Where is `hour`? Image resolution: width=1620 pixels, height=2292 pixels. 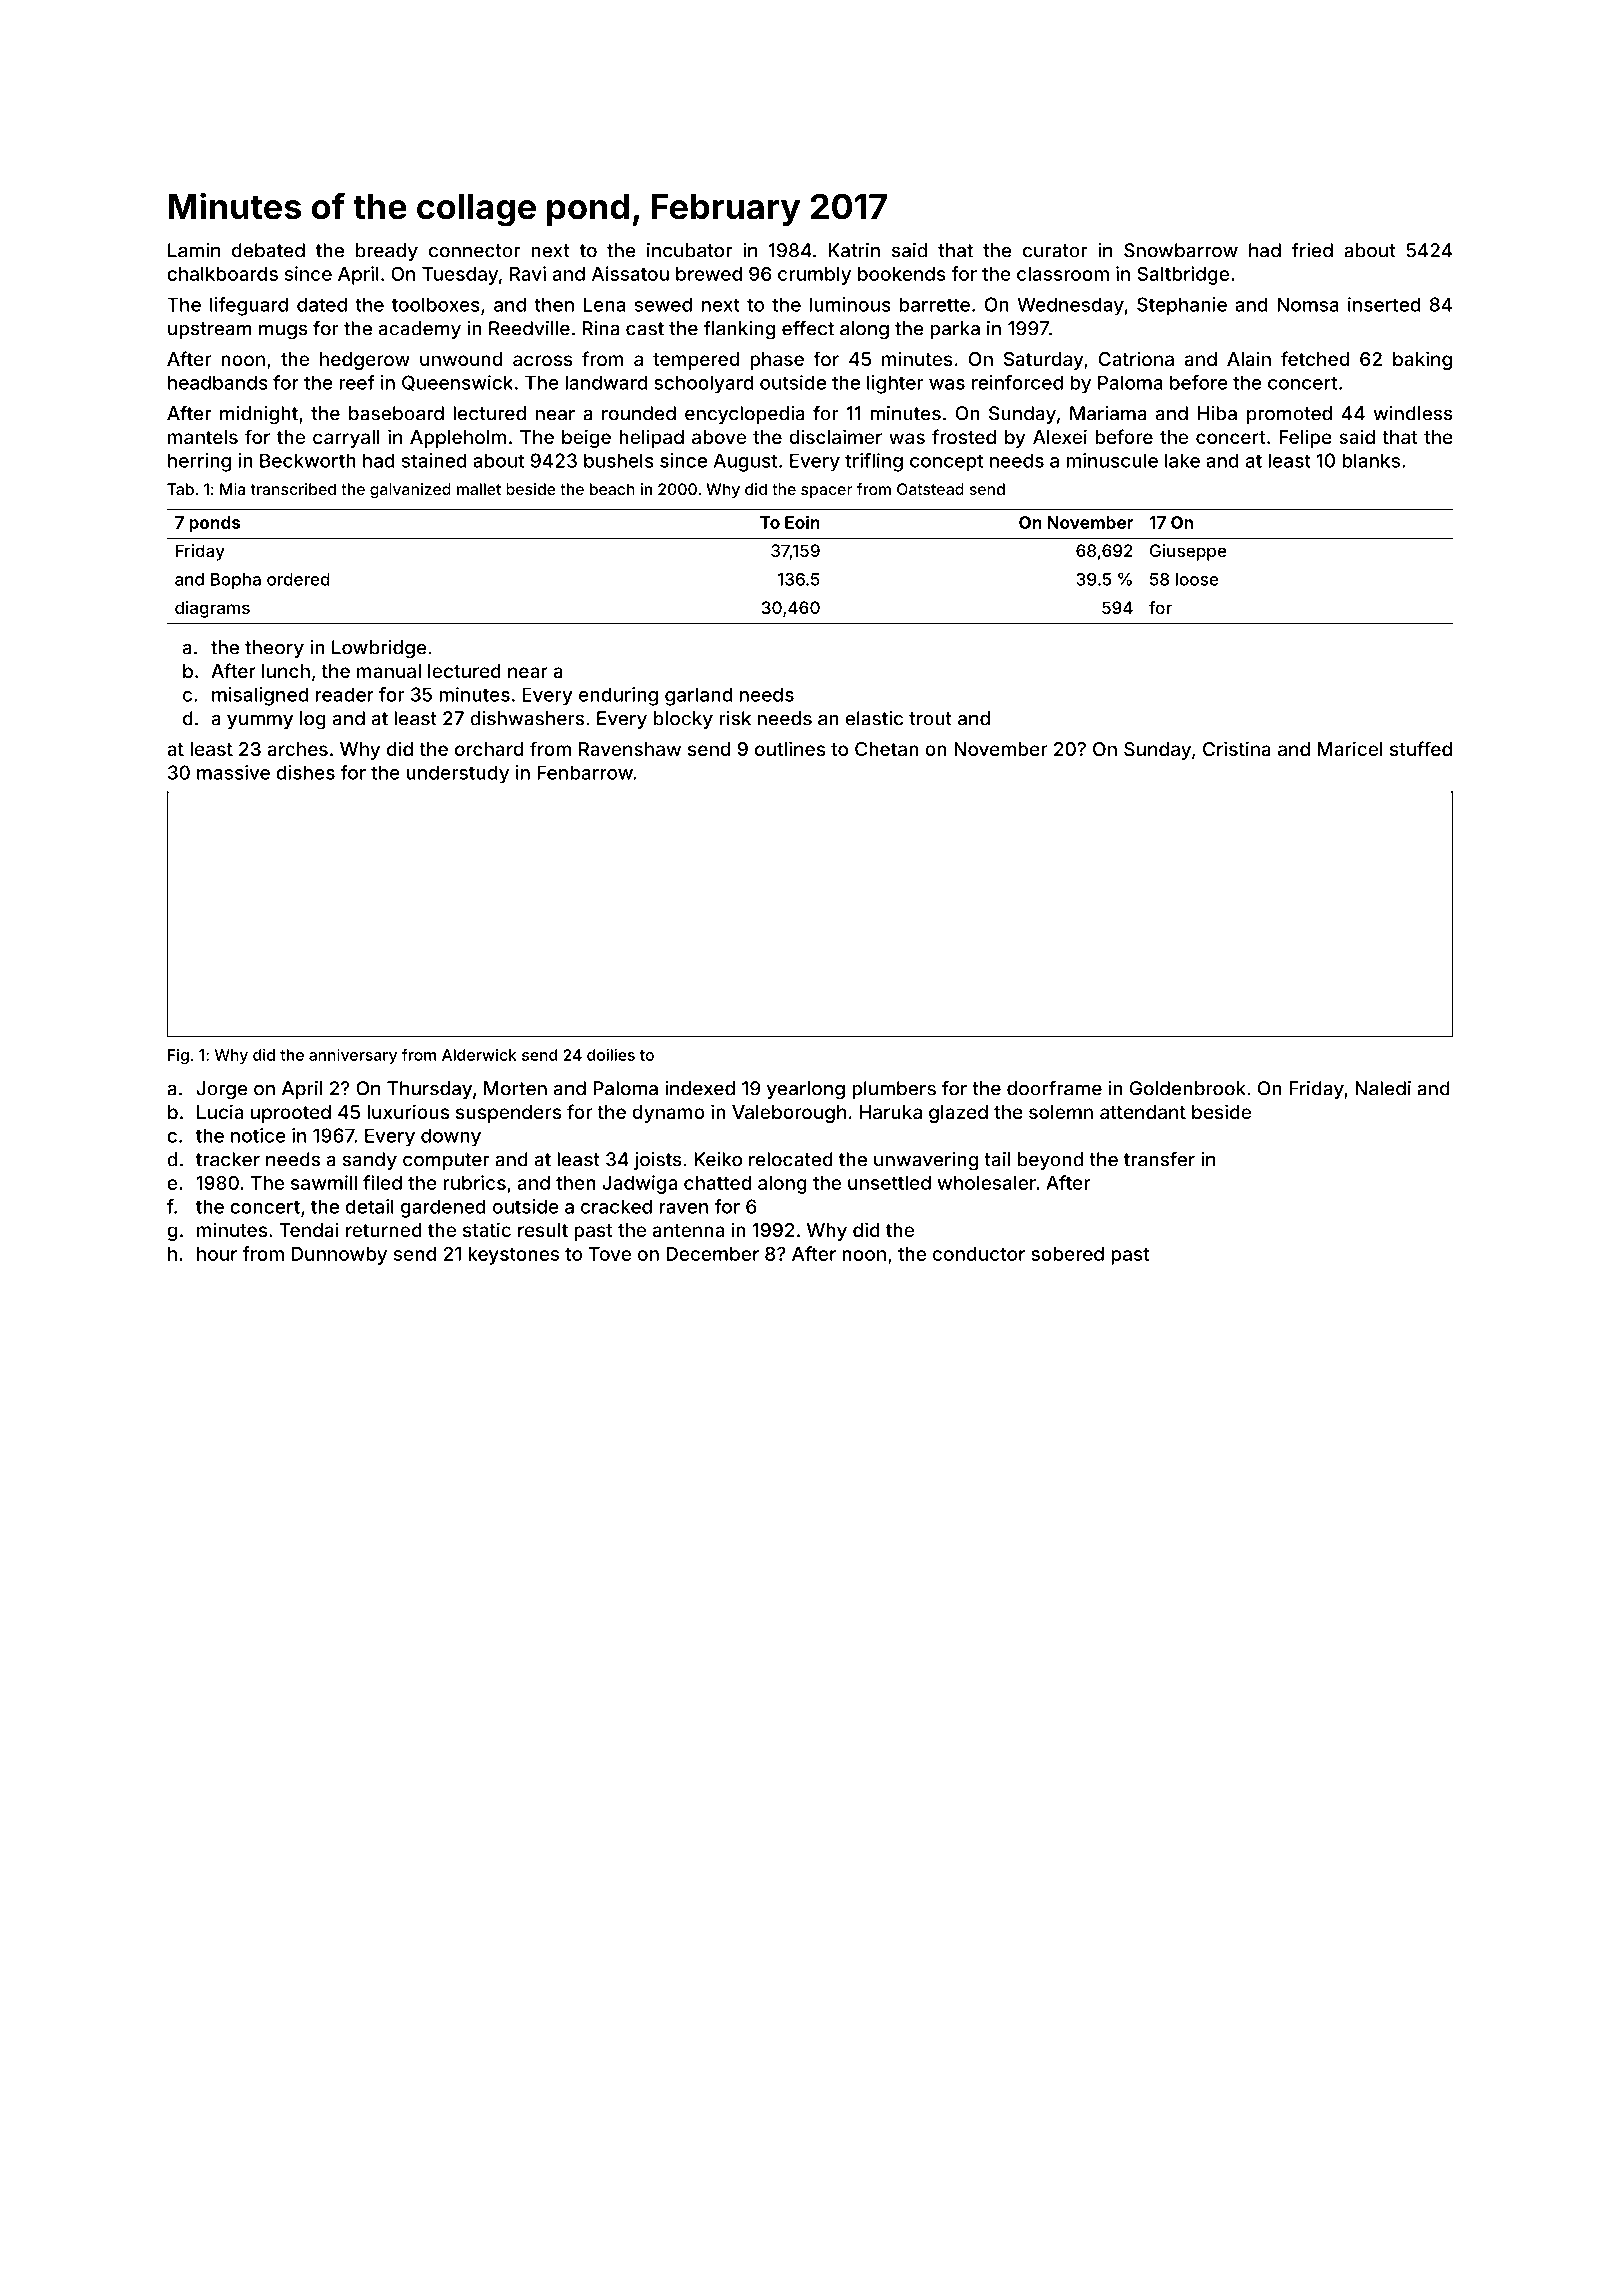 hour is located at coordinates (217, 1254).
